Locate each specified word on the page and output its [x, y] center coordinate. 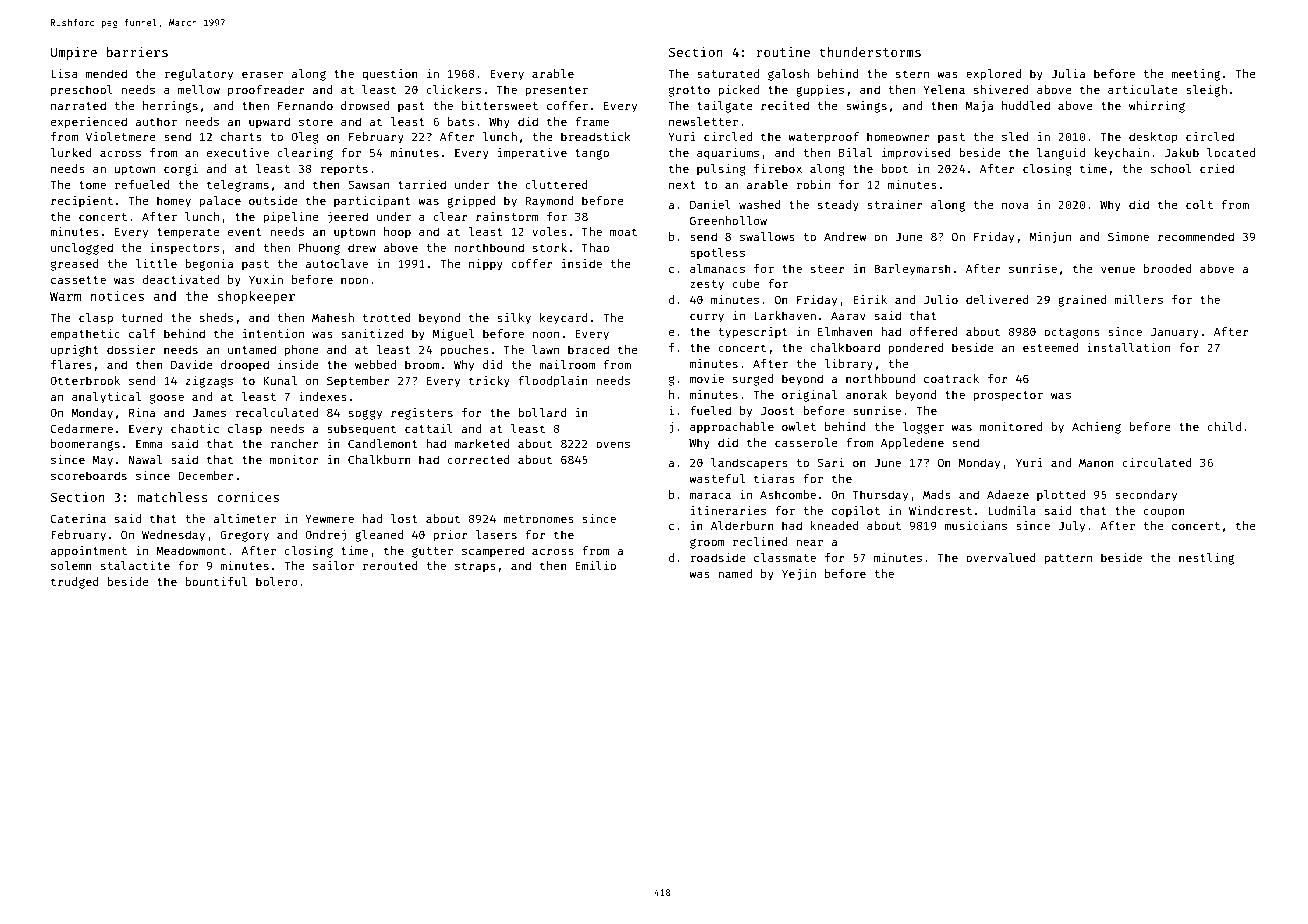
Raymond [550, 202]
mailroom [567, 364]
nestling [1206, 559]
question [390, 75]
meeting [1195, 75]
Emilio [595, 565]
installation [1128, 347]
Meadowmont [191, 550]
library [848, 365]
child [1224, 426]
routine [783, 52]
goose [167, 399]
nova [1015, 205]
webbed [375, 364]
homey [174, 202]
